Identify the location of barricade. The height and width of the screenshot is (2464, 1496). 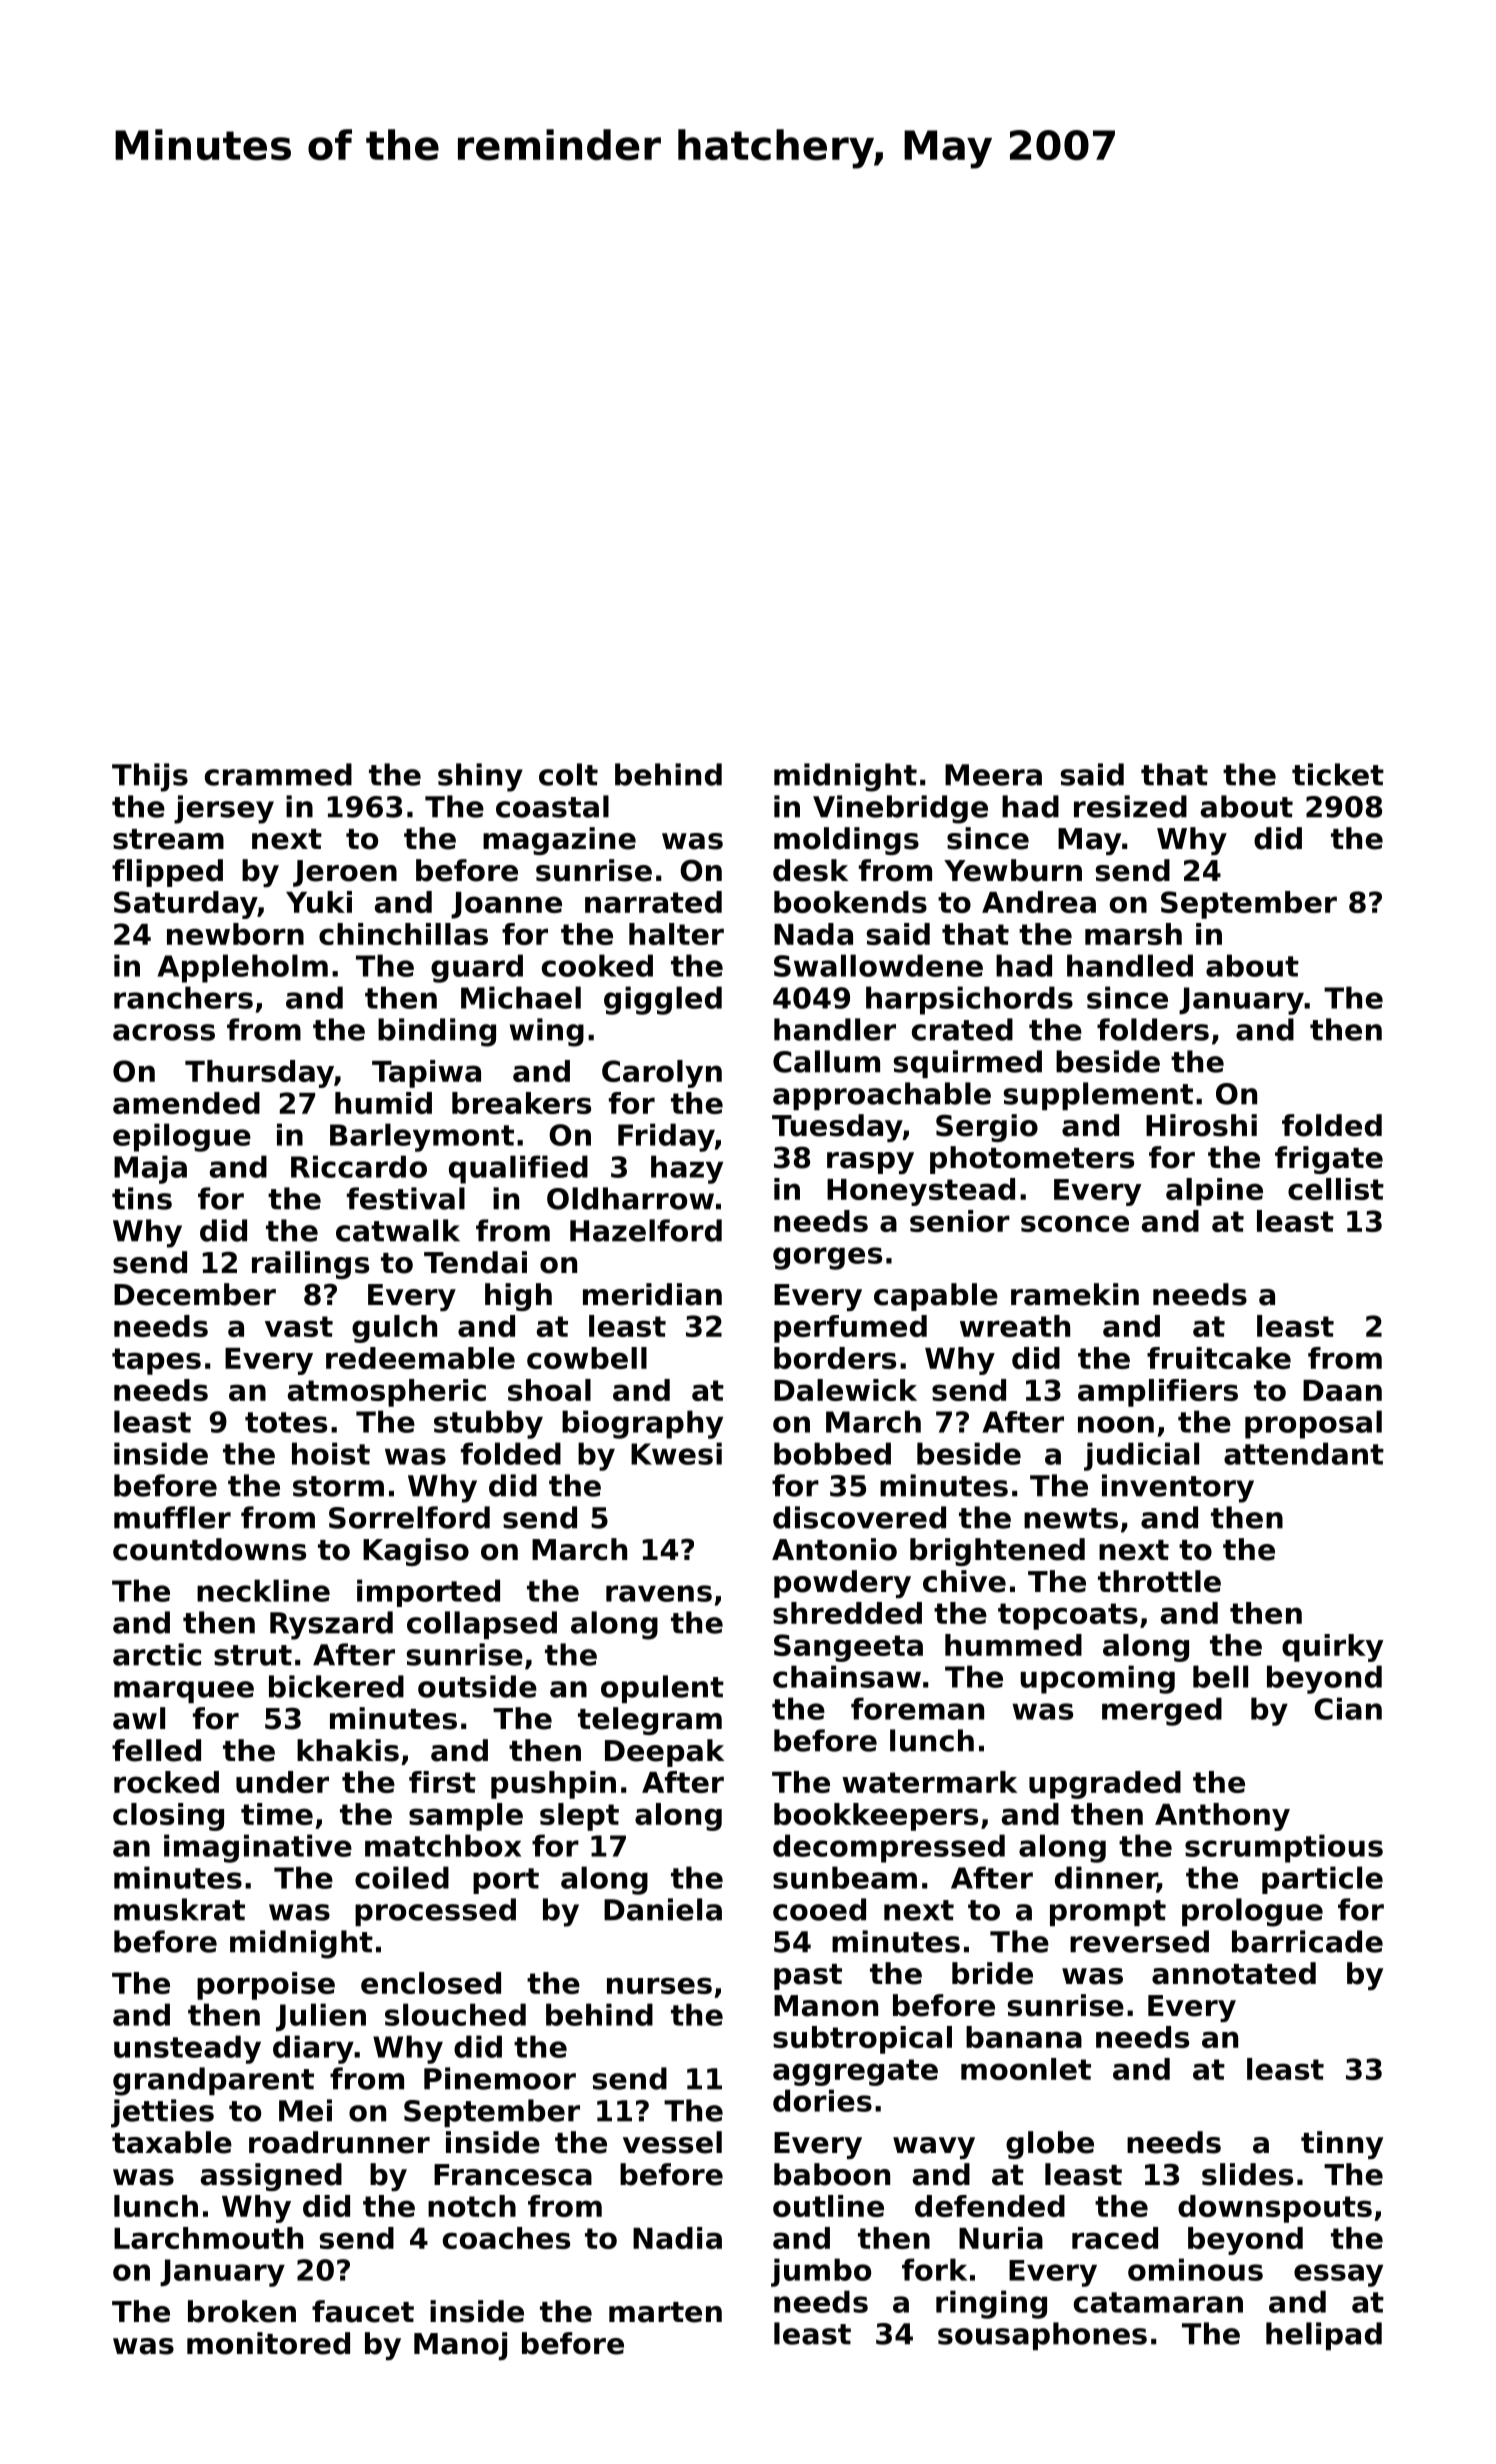
(1307, 1941).
